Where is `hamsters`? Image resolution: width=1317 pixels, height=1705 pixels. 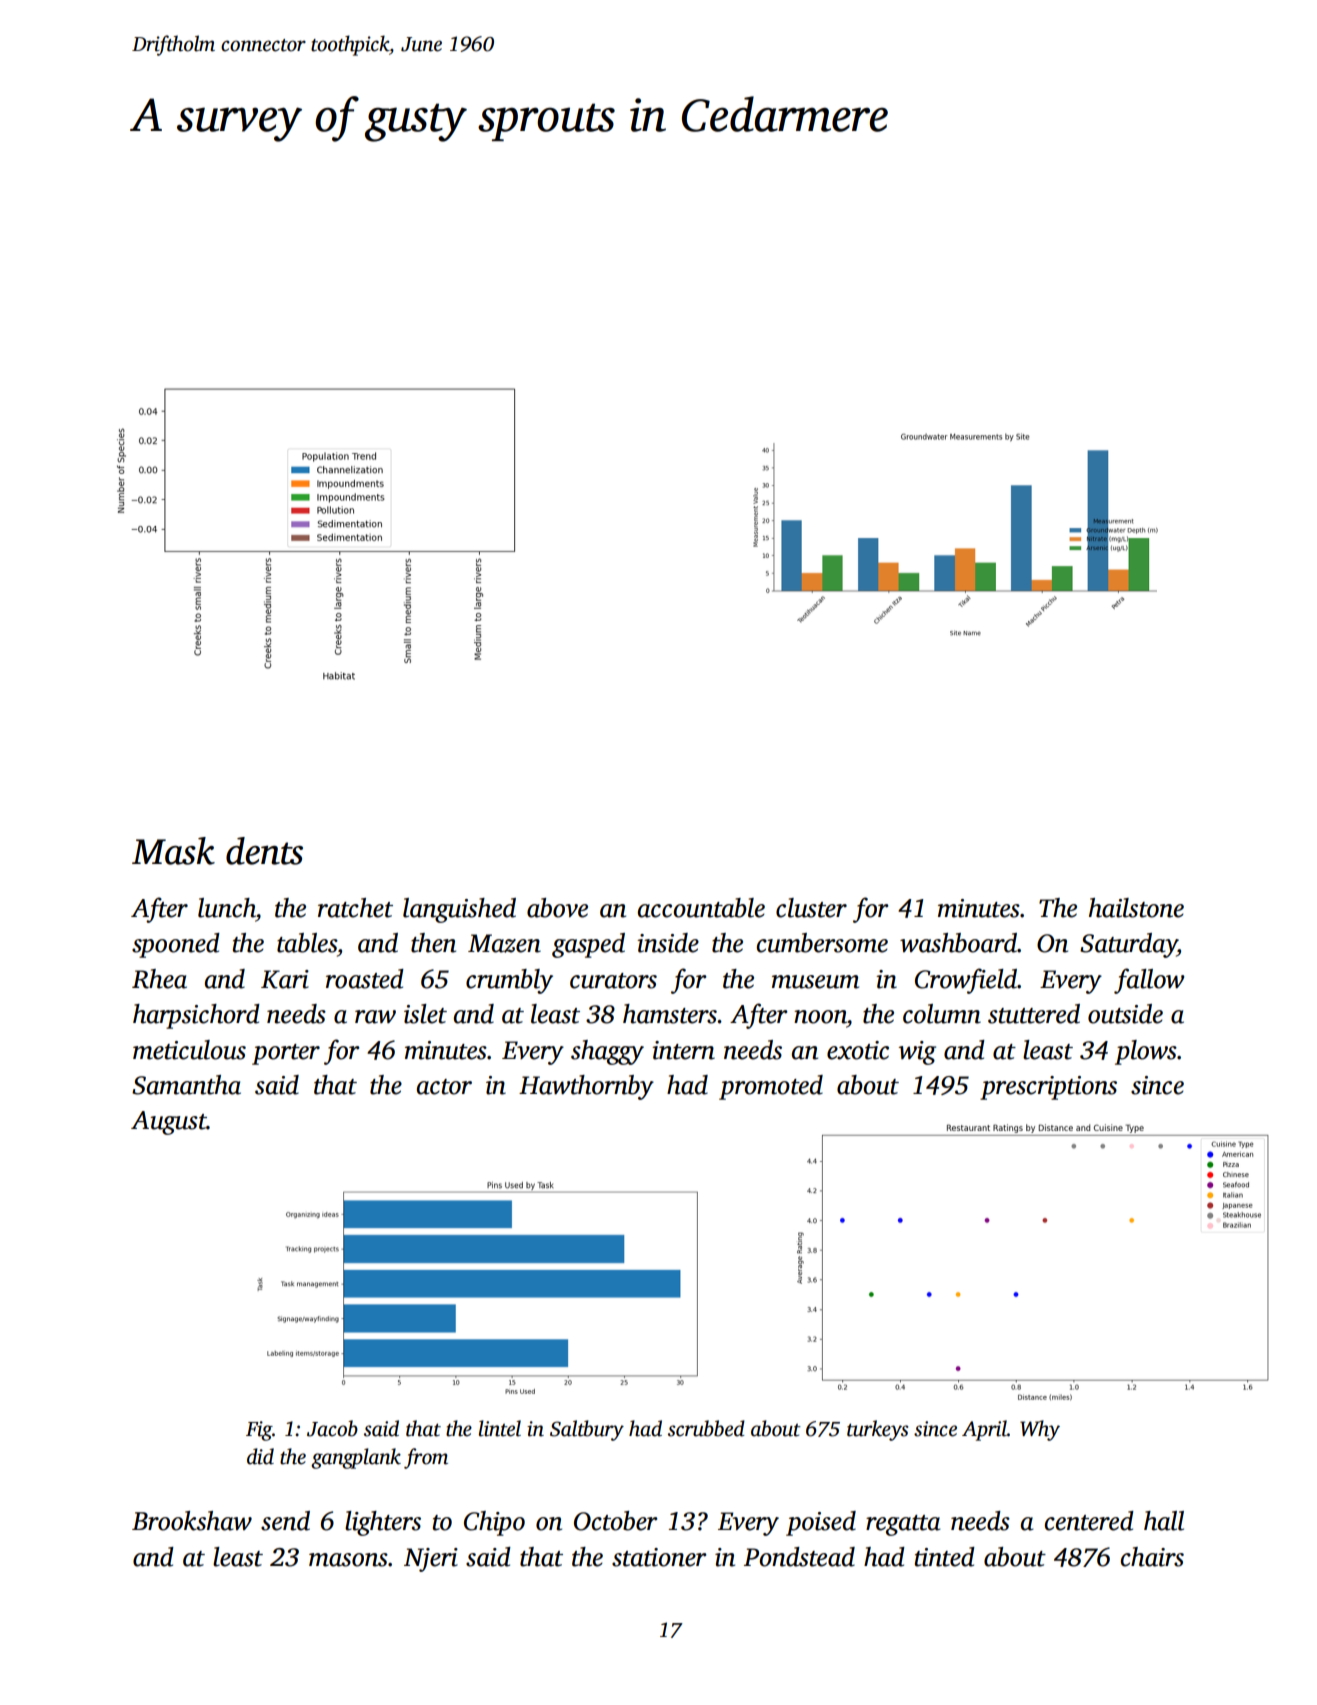 hamsters is located at coordinates (670, 1014).
